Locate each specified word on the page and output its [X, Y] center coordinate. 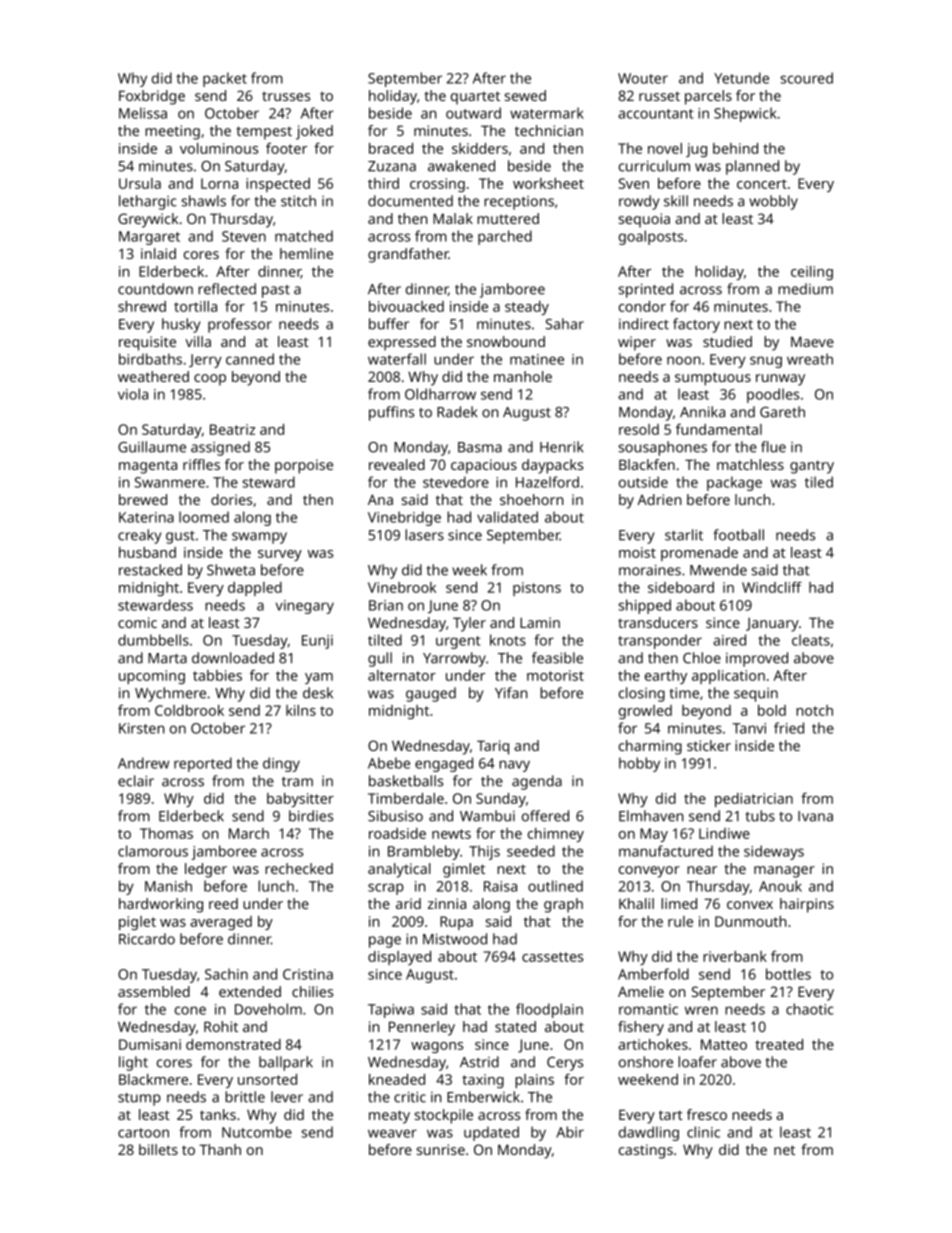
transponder [660, 641]
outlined [555, 886]
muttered [508, 218]
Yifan [511, 693]
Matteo [724, 1044]
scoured [807, 78]
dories [231, 499]
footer [286, 148]
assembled [154, 991]
